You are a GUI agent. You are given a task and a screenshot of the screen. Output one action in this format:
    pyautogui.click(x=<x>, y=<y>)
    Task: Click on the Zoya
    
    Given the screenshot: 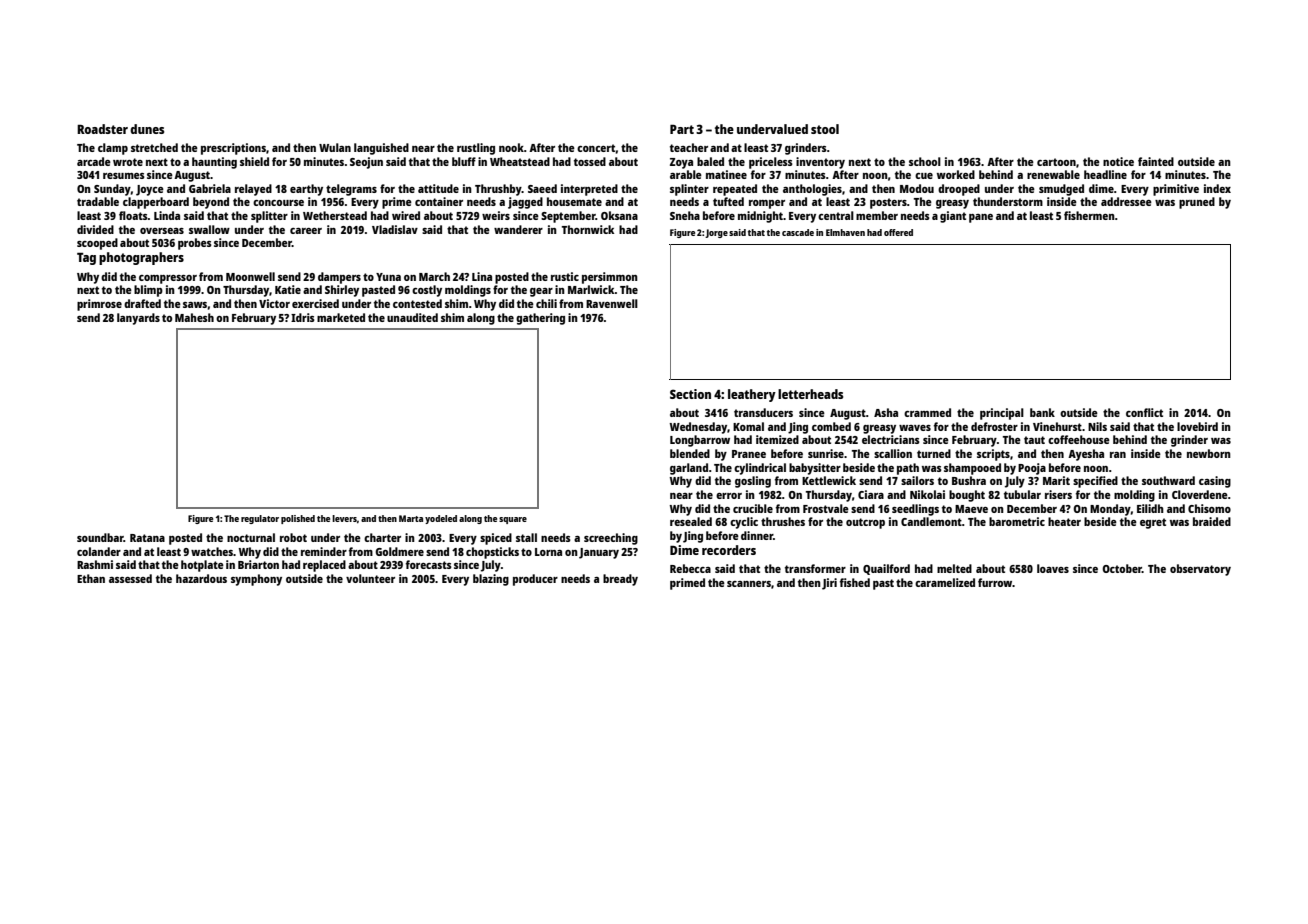 What is the action you would take?
    pyautogui.click(x=681, y=163)
